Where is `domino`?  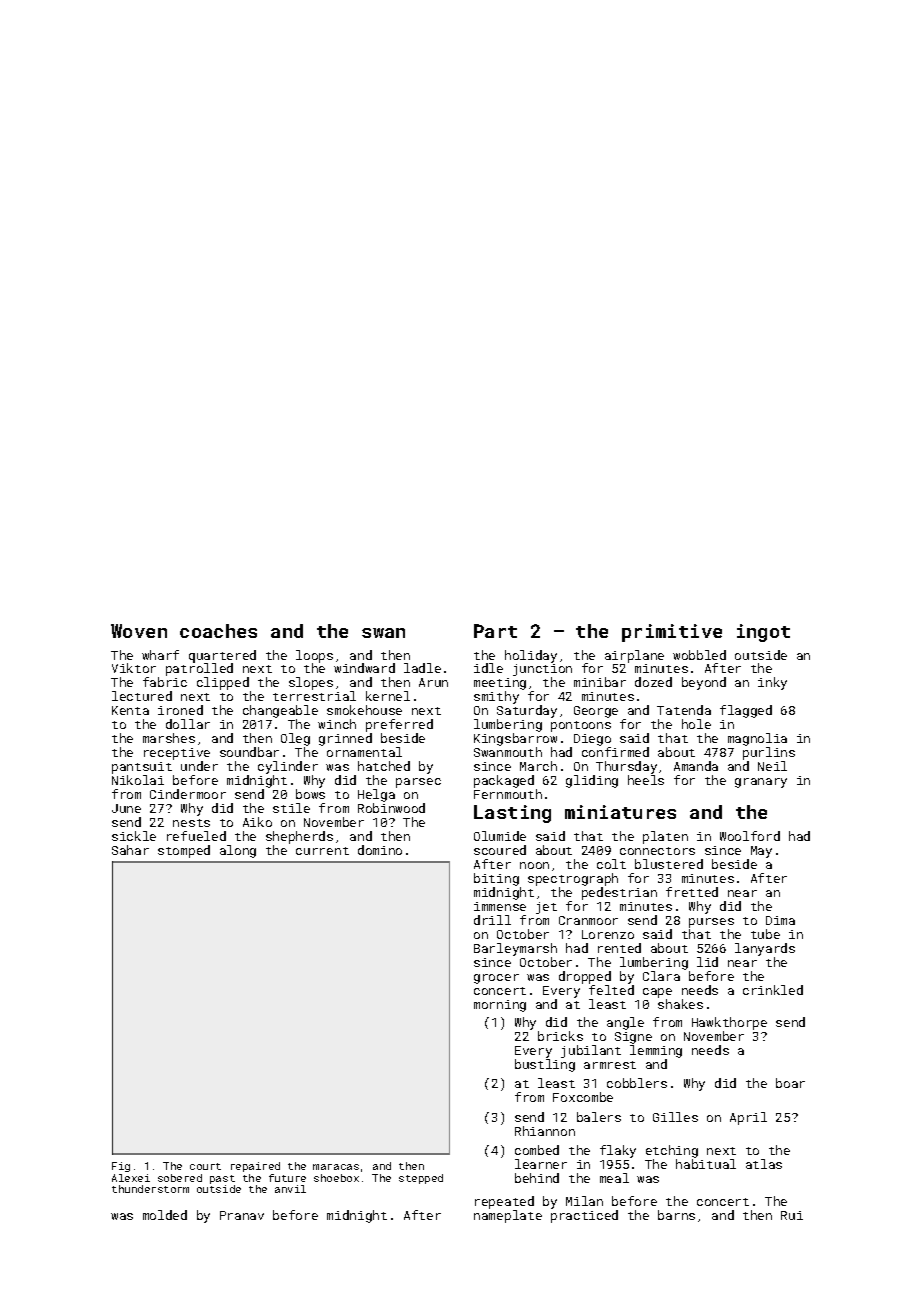
domino is located at coordinates (380, 850).
